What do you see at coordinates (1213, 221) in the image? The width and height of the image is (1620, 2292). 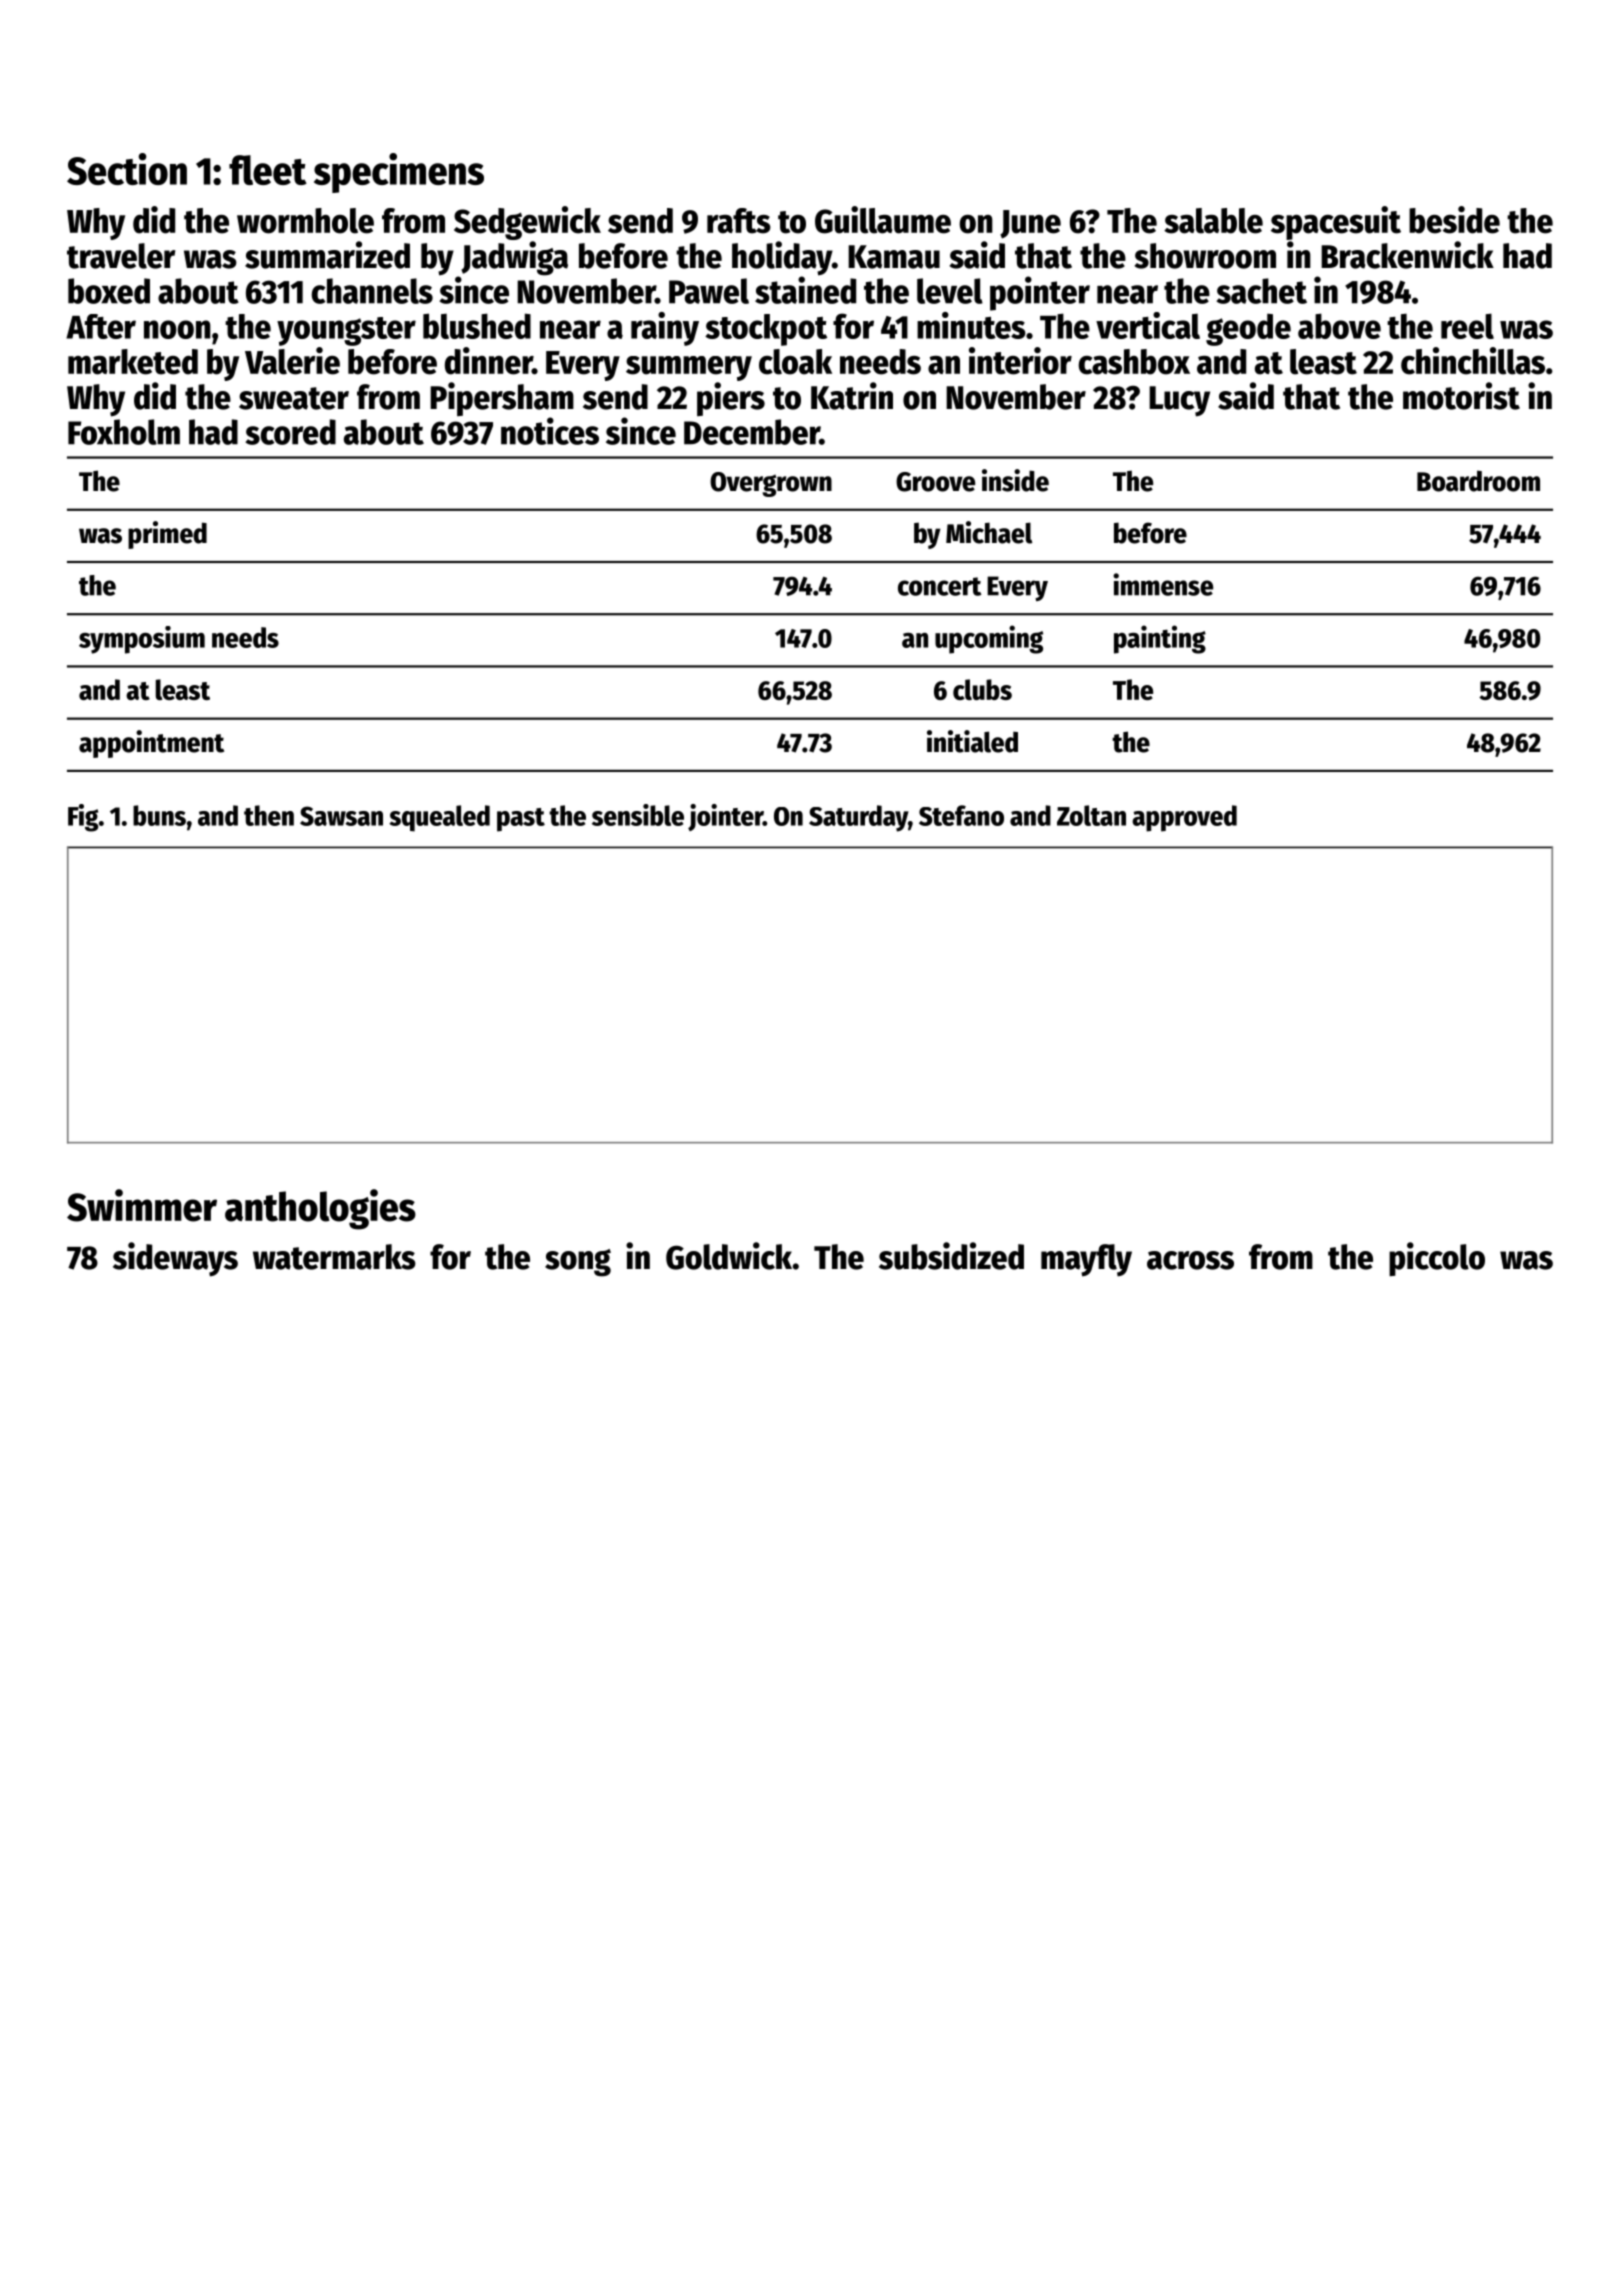 I see `salable` at bounding box center [1213, 221].
